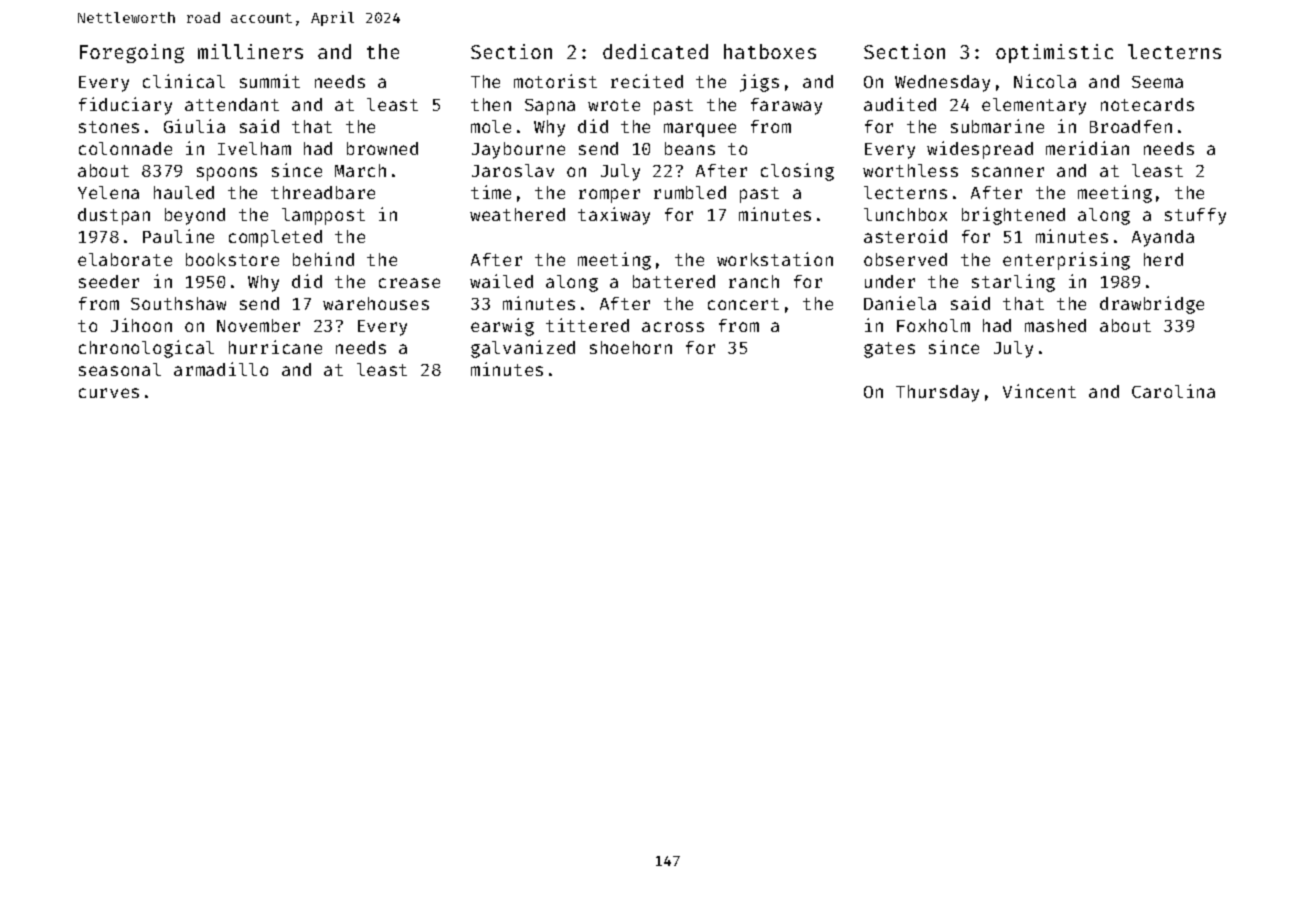 This document has width=1308, height=924. Describe the element at coordinates (1157, 82) in the document. I see `Seema` at that location.
